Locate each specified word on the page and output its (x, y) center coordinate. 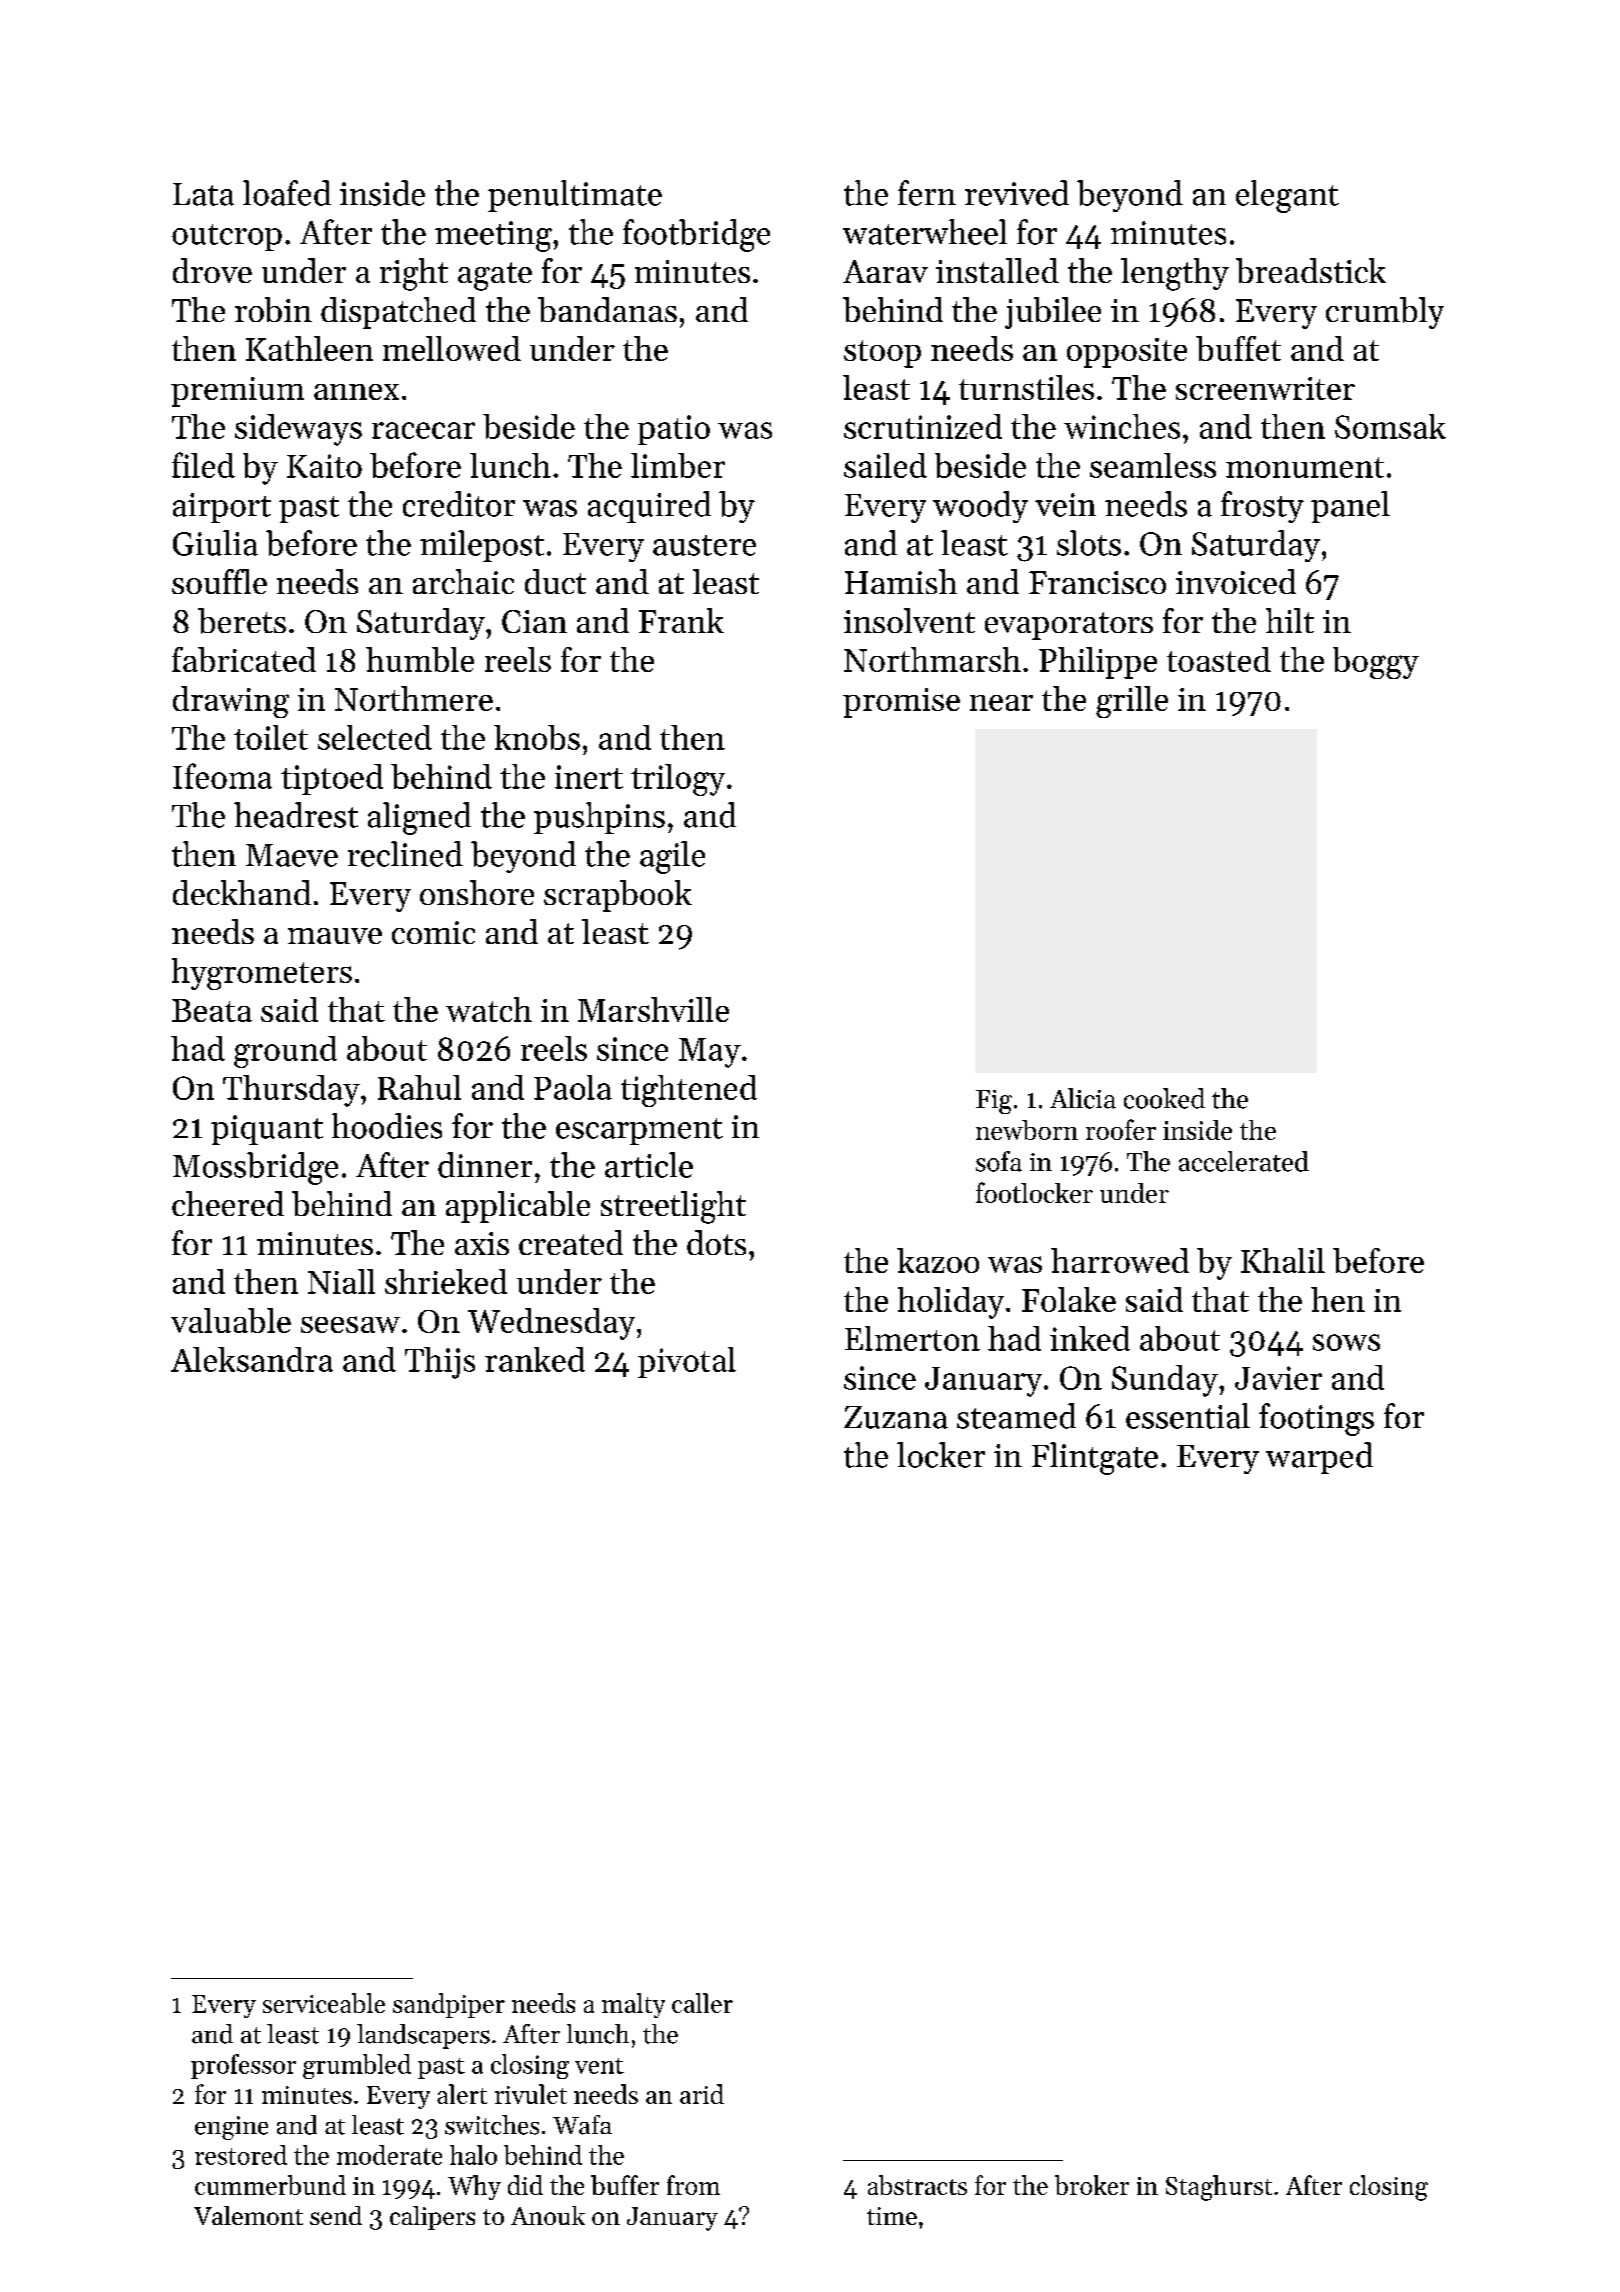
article (649, 1165)
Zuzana (896, 1417)
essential (1188, 1416)
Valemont (248, 2215)
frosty (1262, 507)
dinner (485, 1165)
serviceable (324, 2003)
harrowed (1120, 1260)
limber (678, 465)
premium (237, 392)
